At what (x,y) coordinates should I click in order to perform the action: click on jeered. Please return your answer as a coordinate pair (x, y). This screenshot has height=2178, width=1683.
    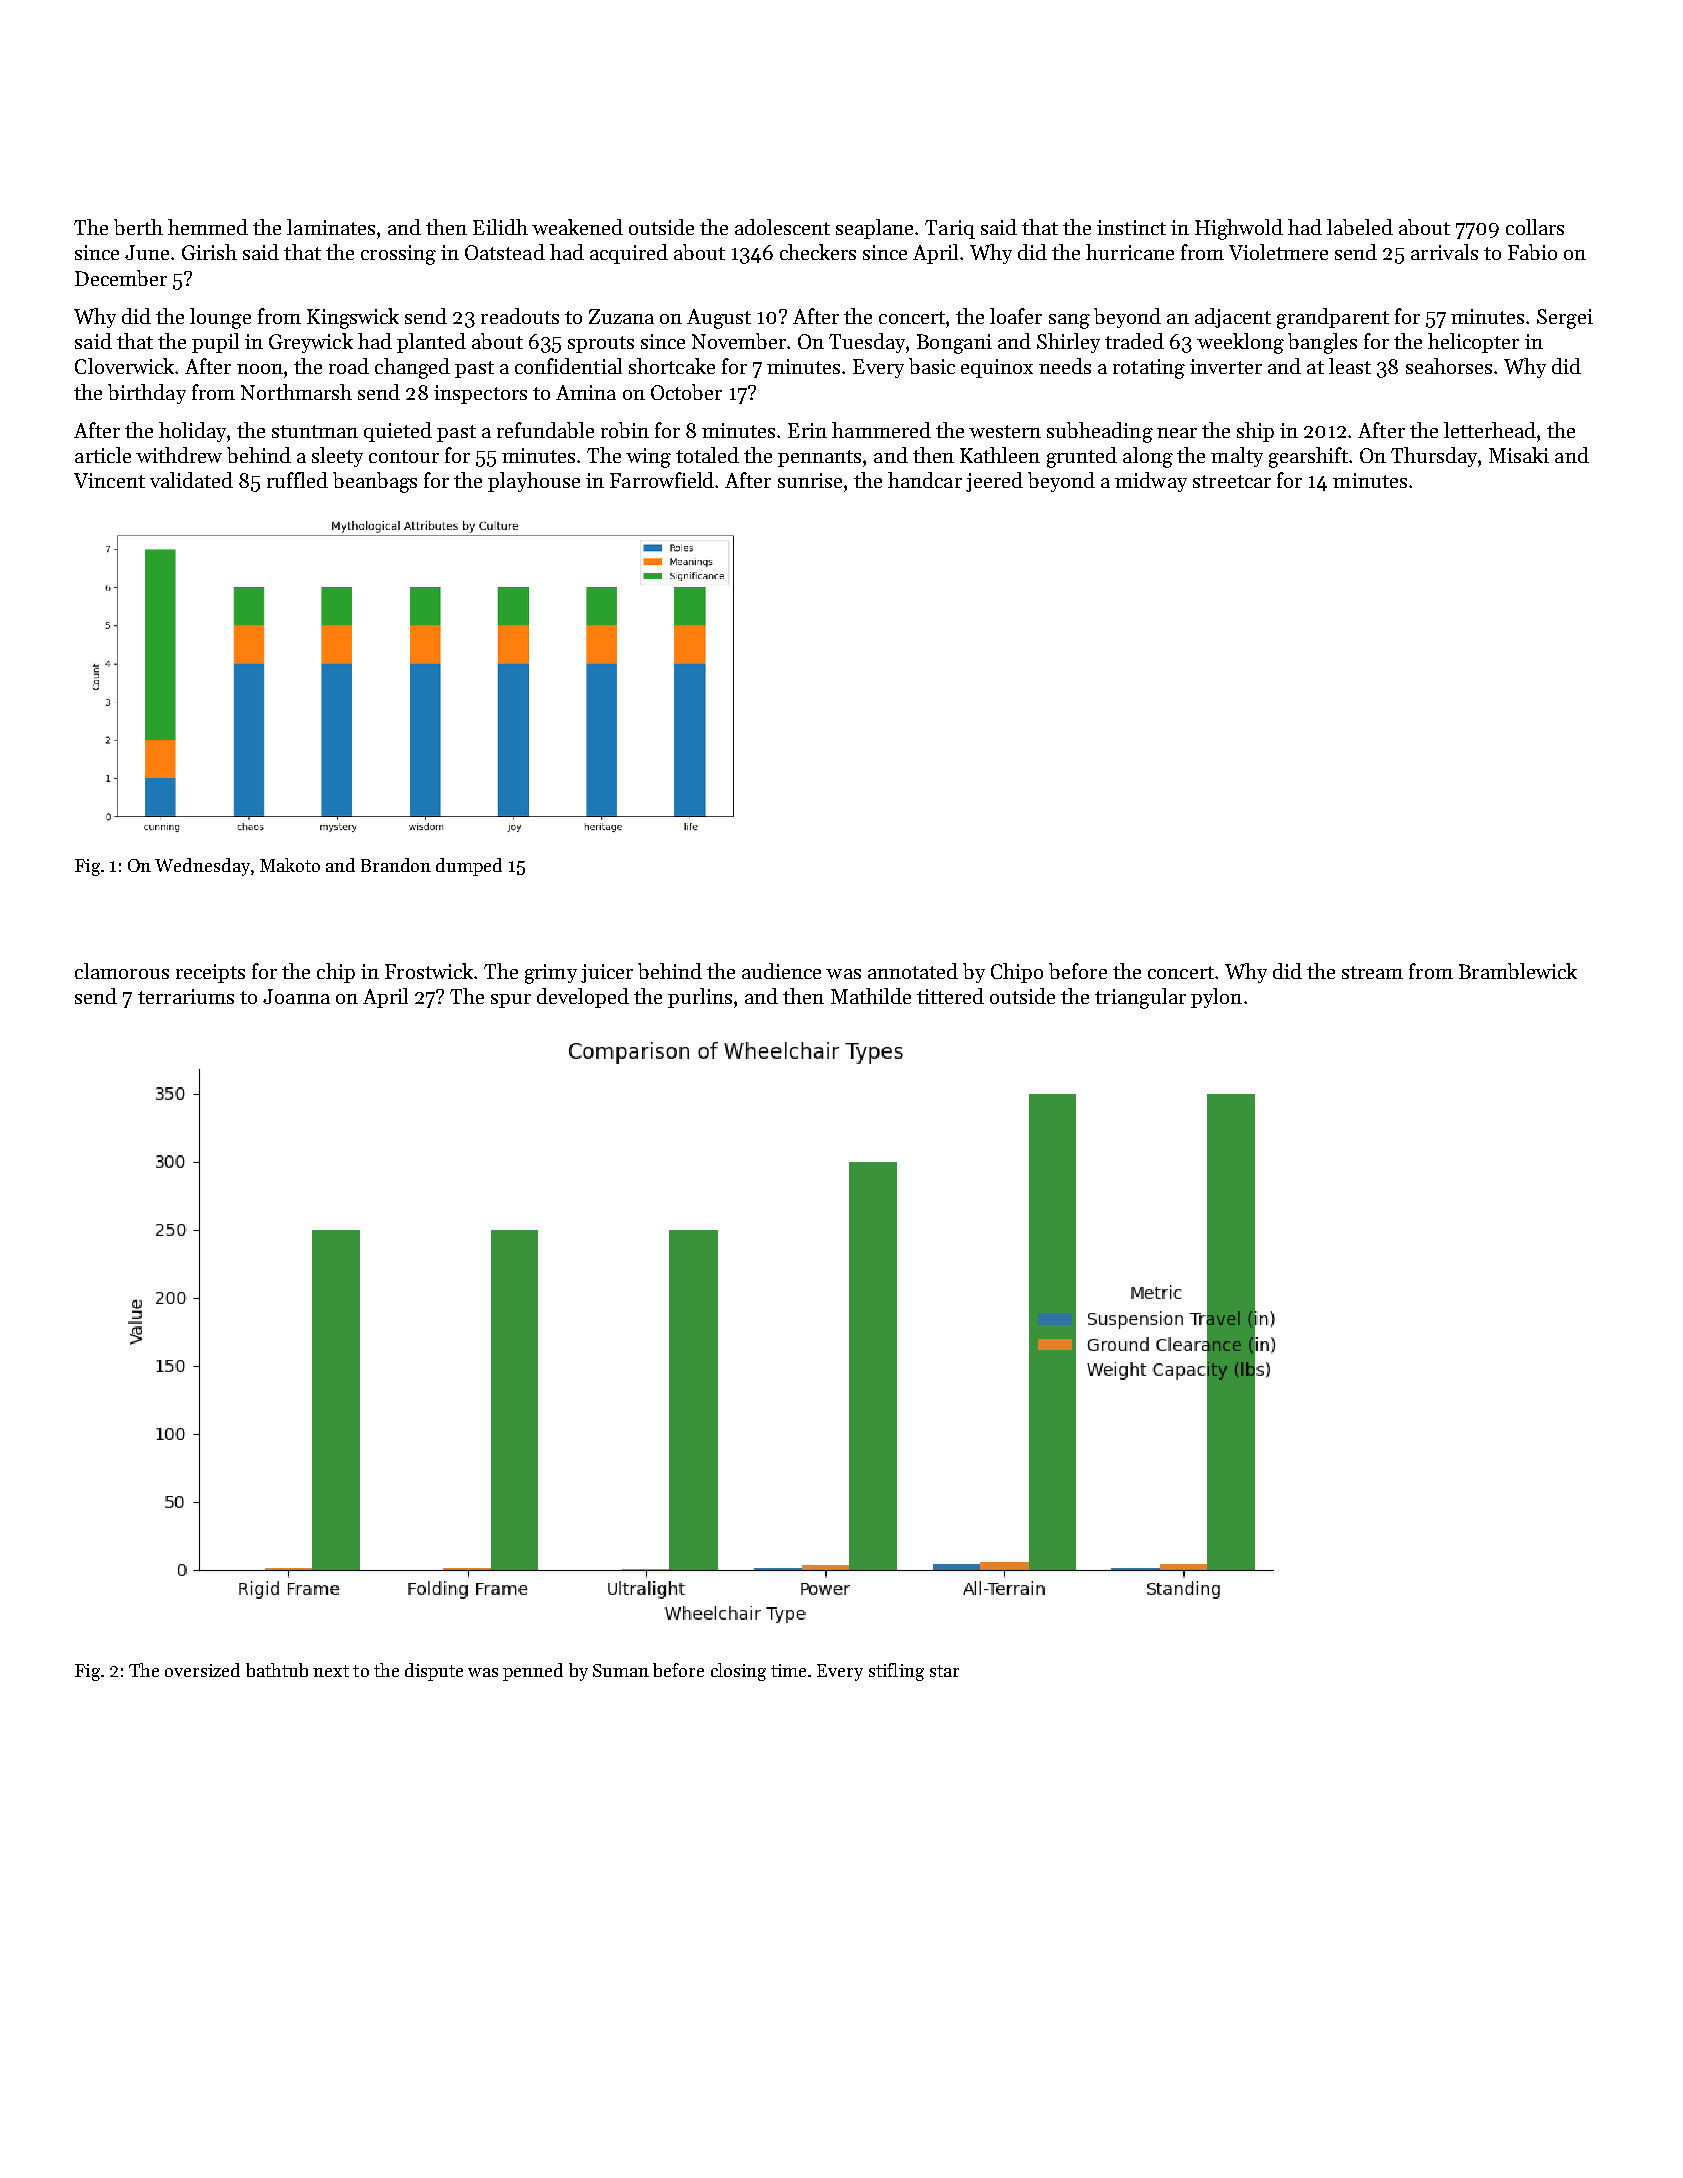
    Looking at the image, I should click on (994, 482).
